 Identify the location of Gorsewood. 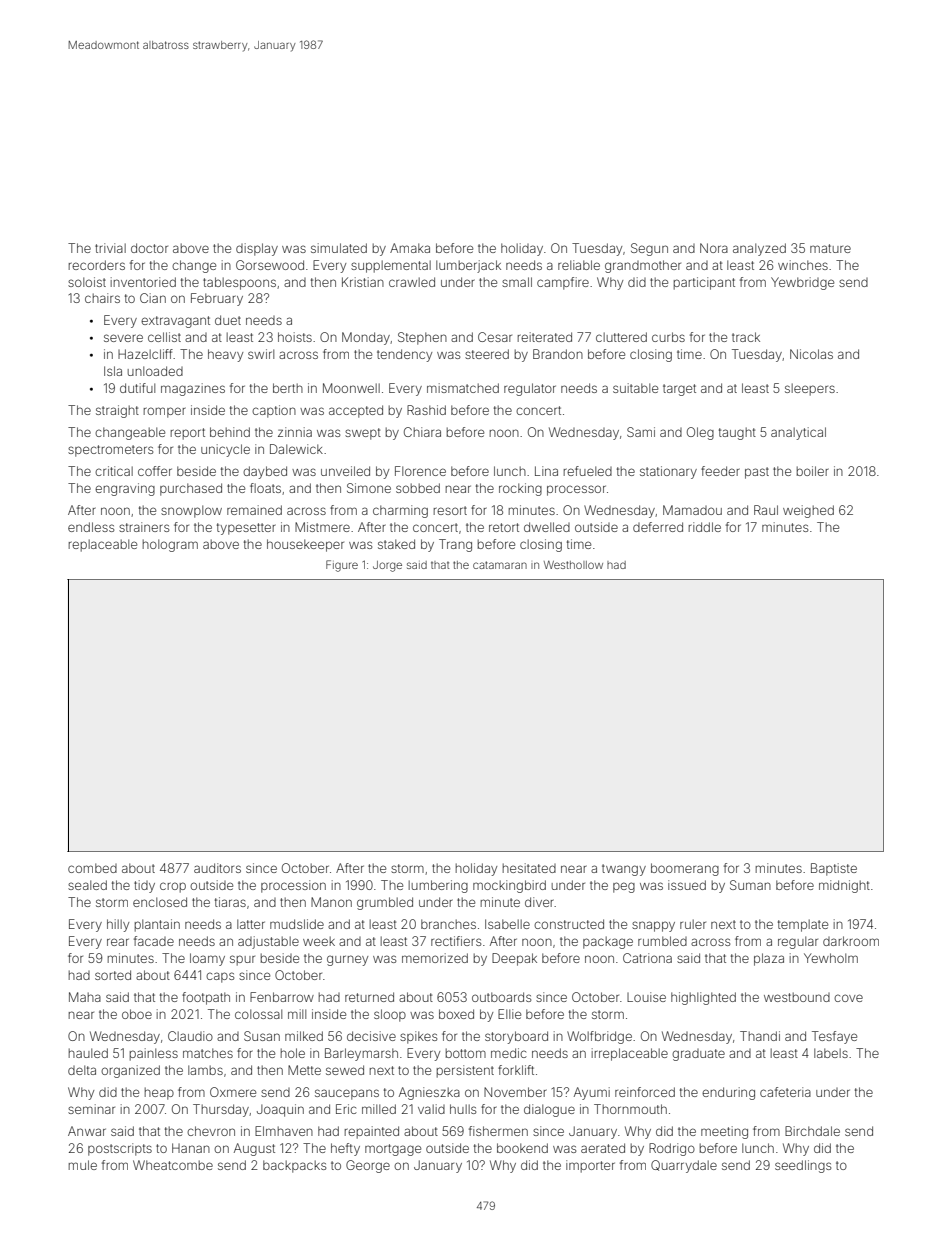
(270, 265).
